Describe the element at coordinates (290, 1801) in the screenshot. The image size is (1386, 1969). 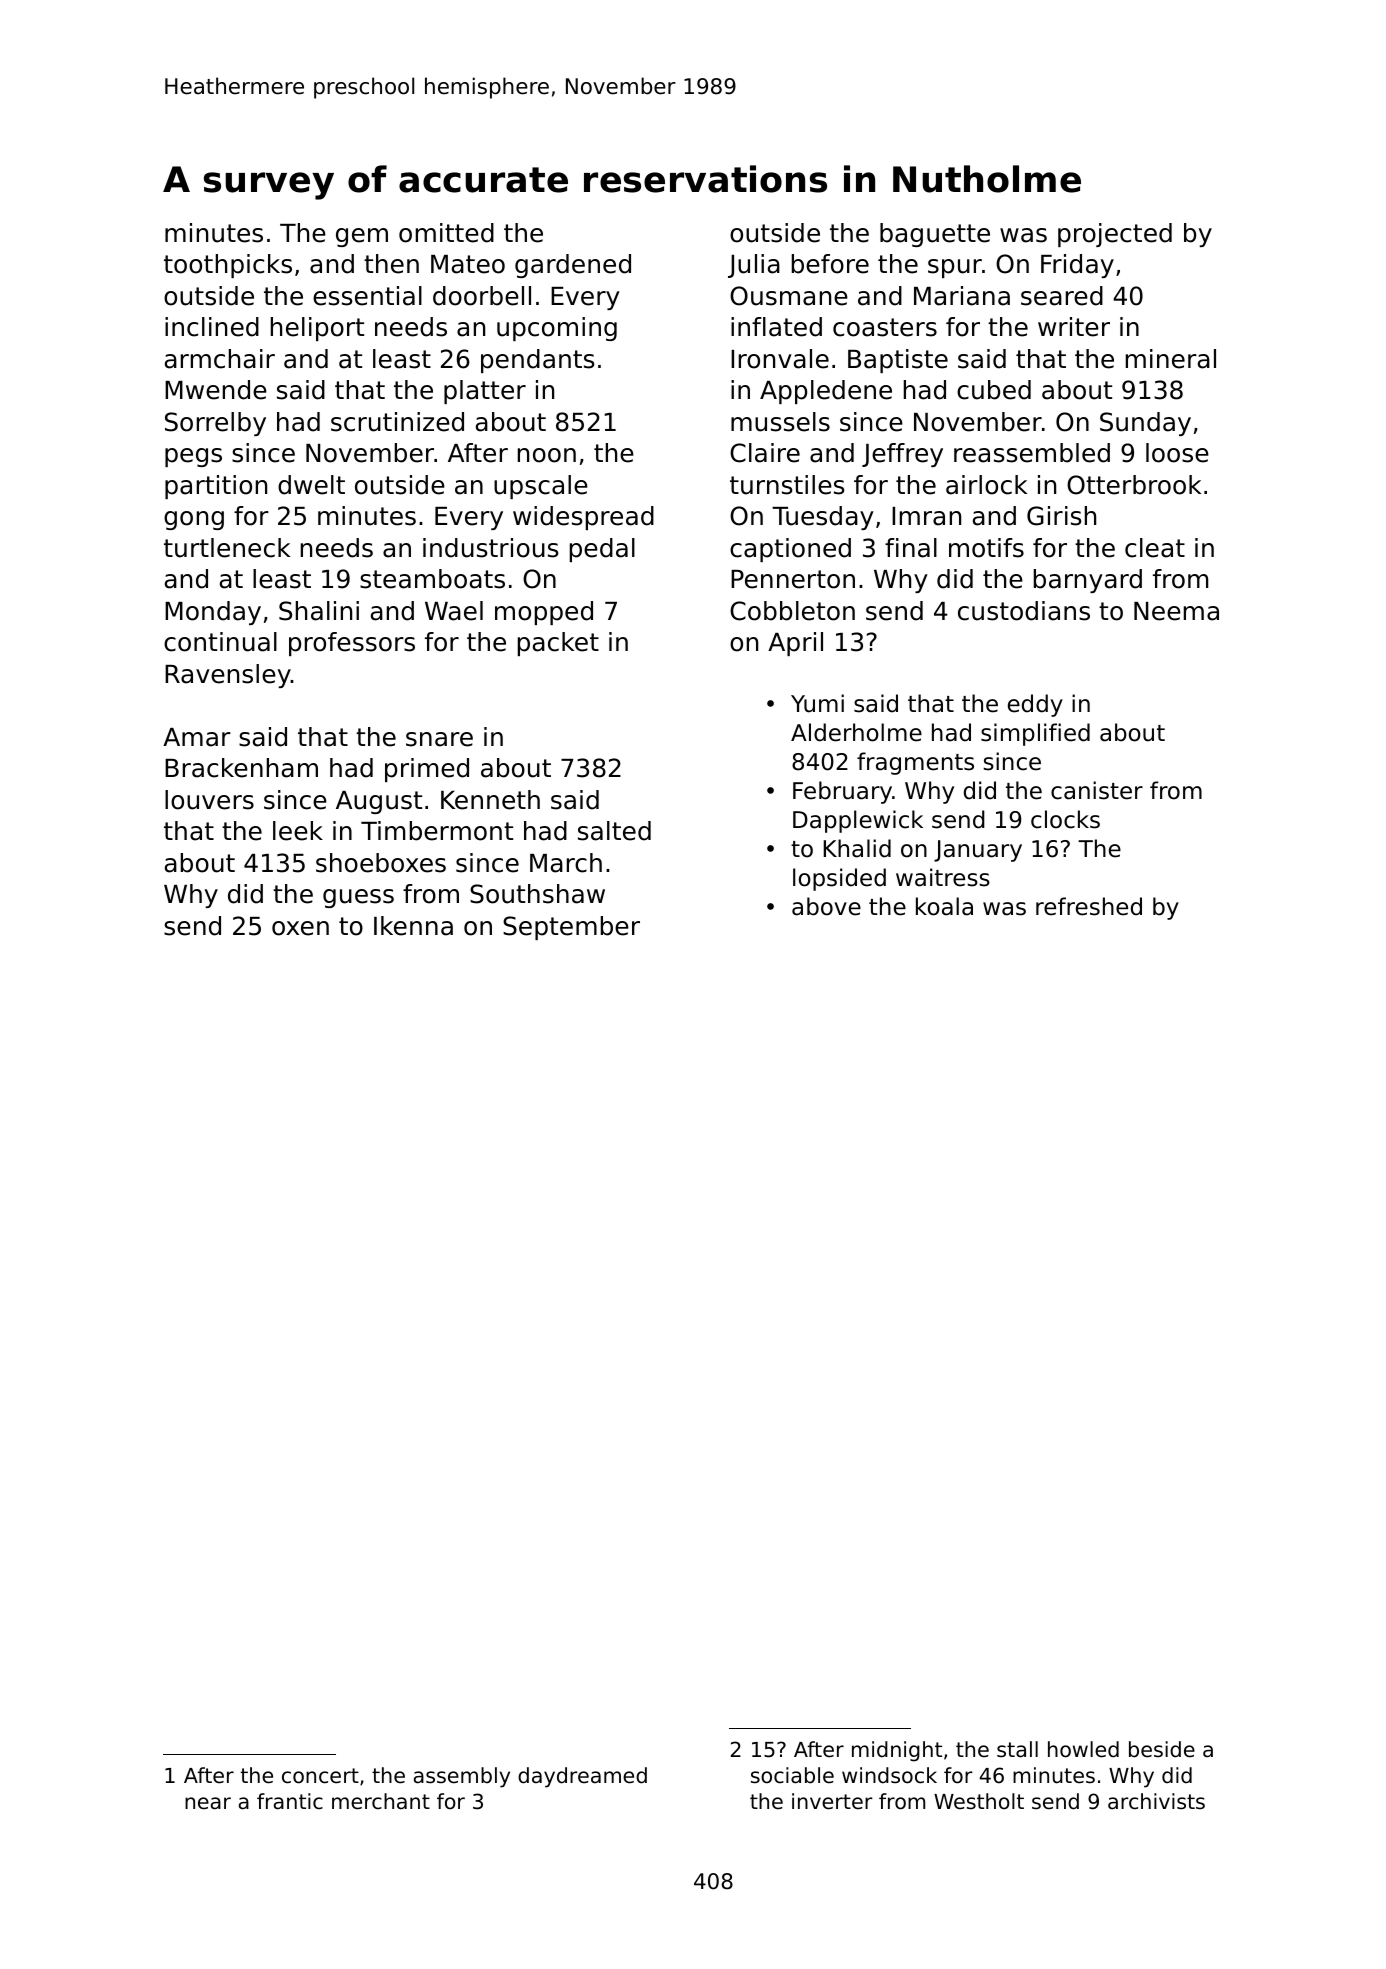
I see `frantic` at that location.
